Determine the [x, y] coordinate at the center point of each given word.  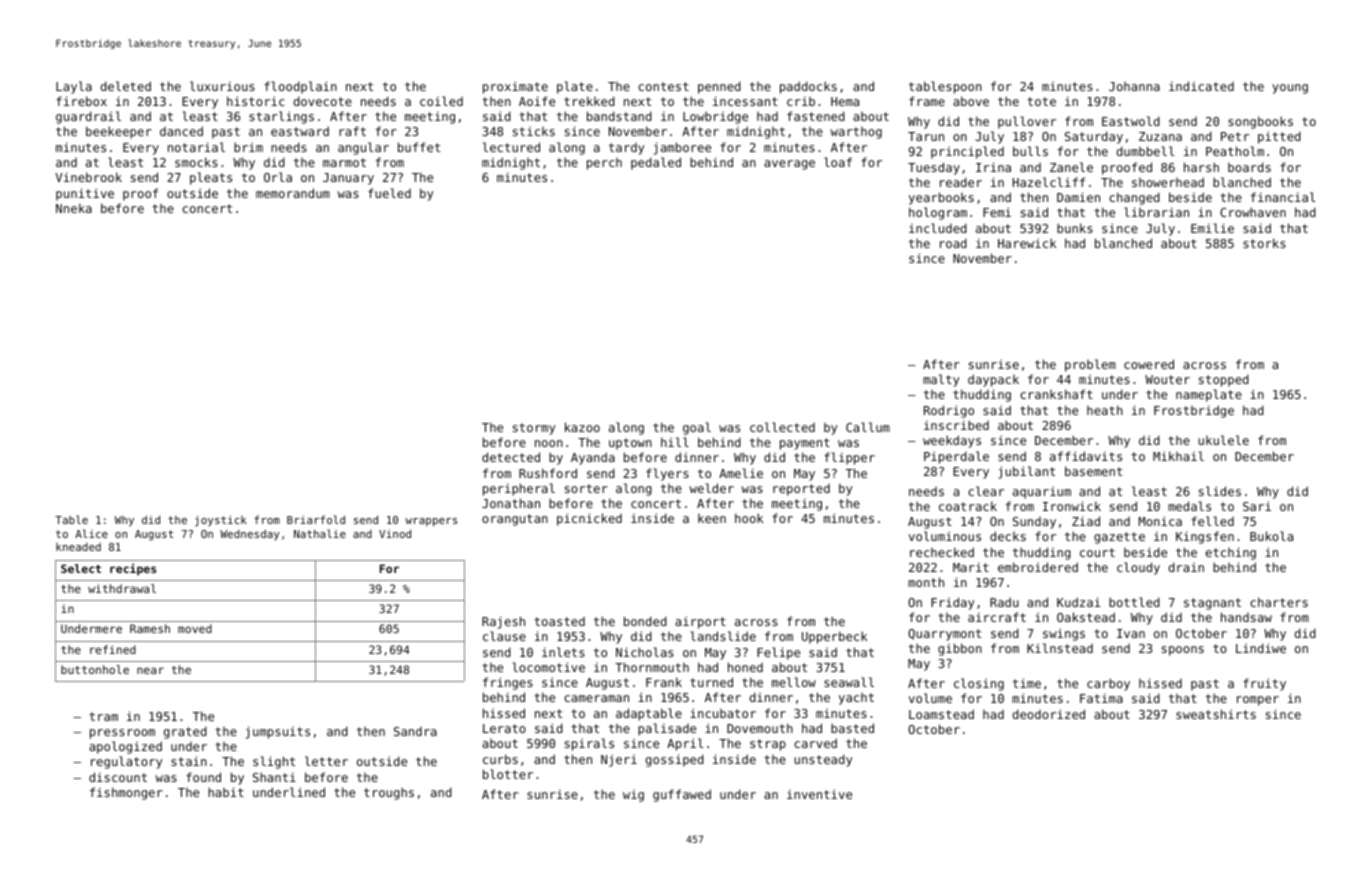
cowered [1149, 364]
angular [363, 148]
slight [274, 762]
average [789, 165]
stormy [534, 429]
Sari [1257, 506]
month [926, 582]
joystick [221, 521]
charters [1279, 602]
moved [195, 628]
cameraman [596, 698]
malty [941, 380]
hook [749, 518]
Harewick [1027, 243]
